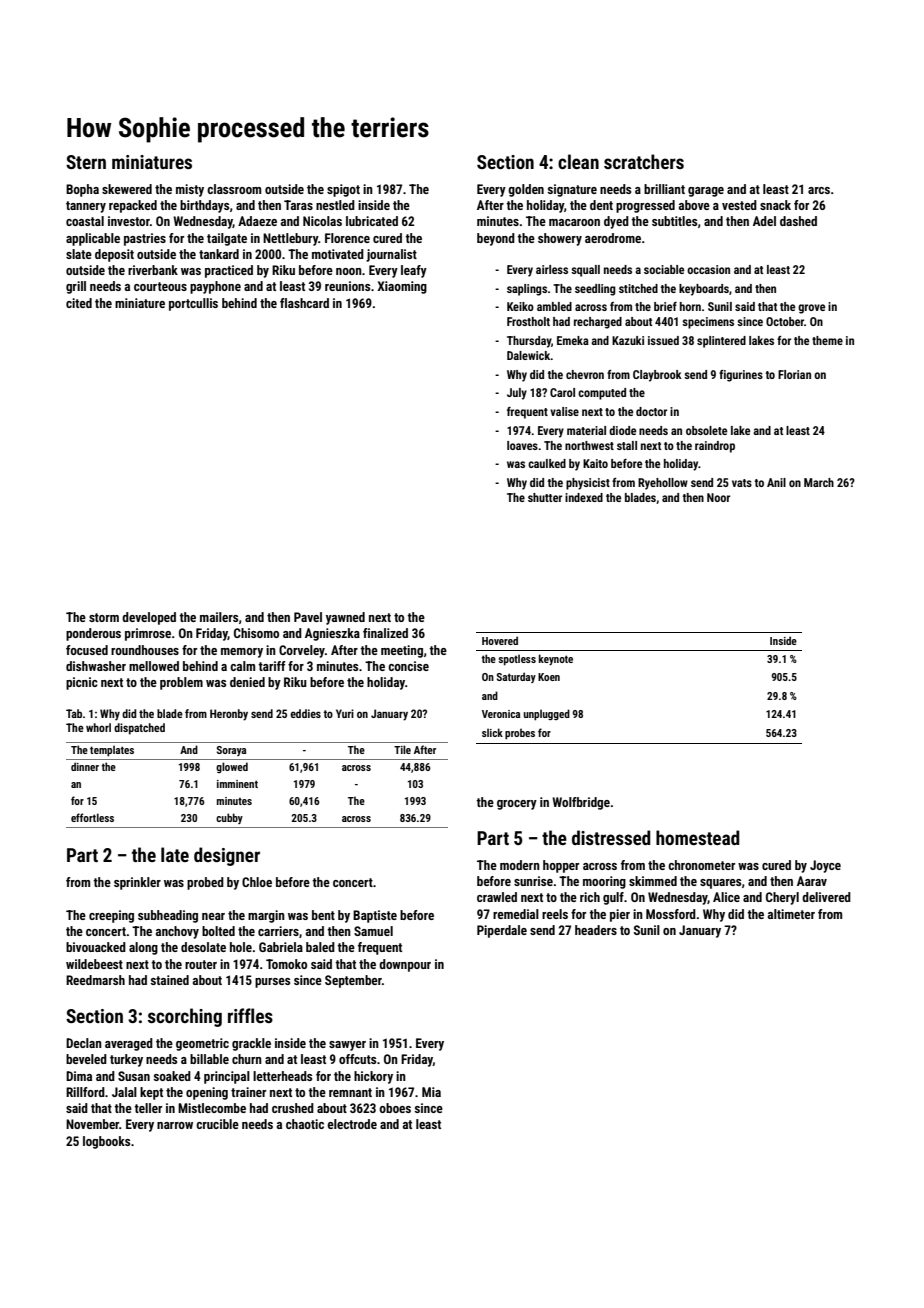 This screenshot has height=1308, width=924. I want to click on developed, so click(149, 618).
